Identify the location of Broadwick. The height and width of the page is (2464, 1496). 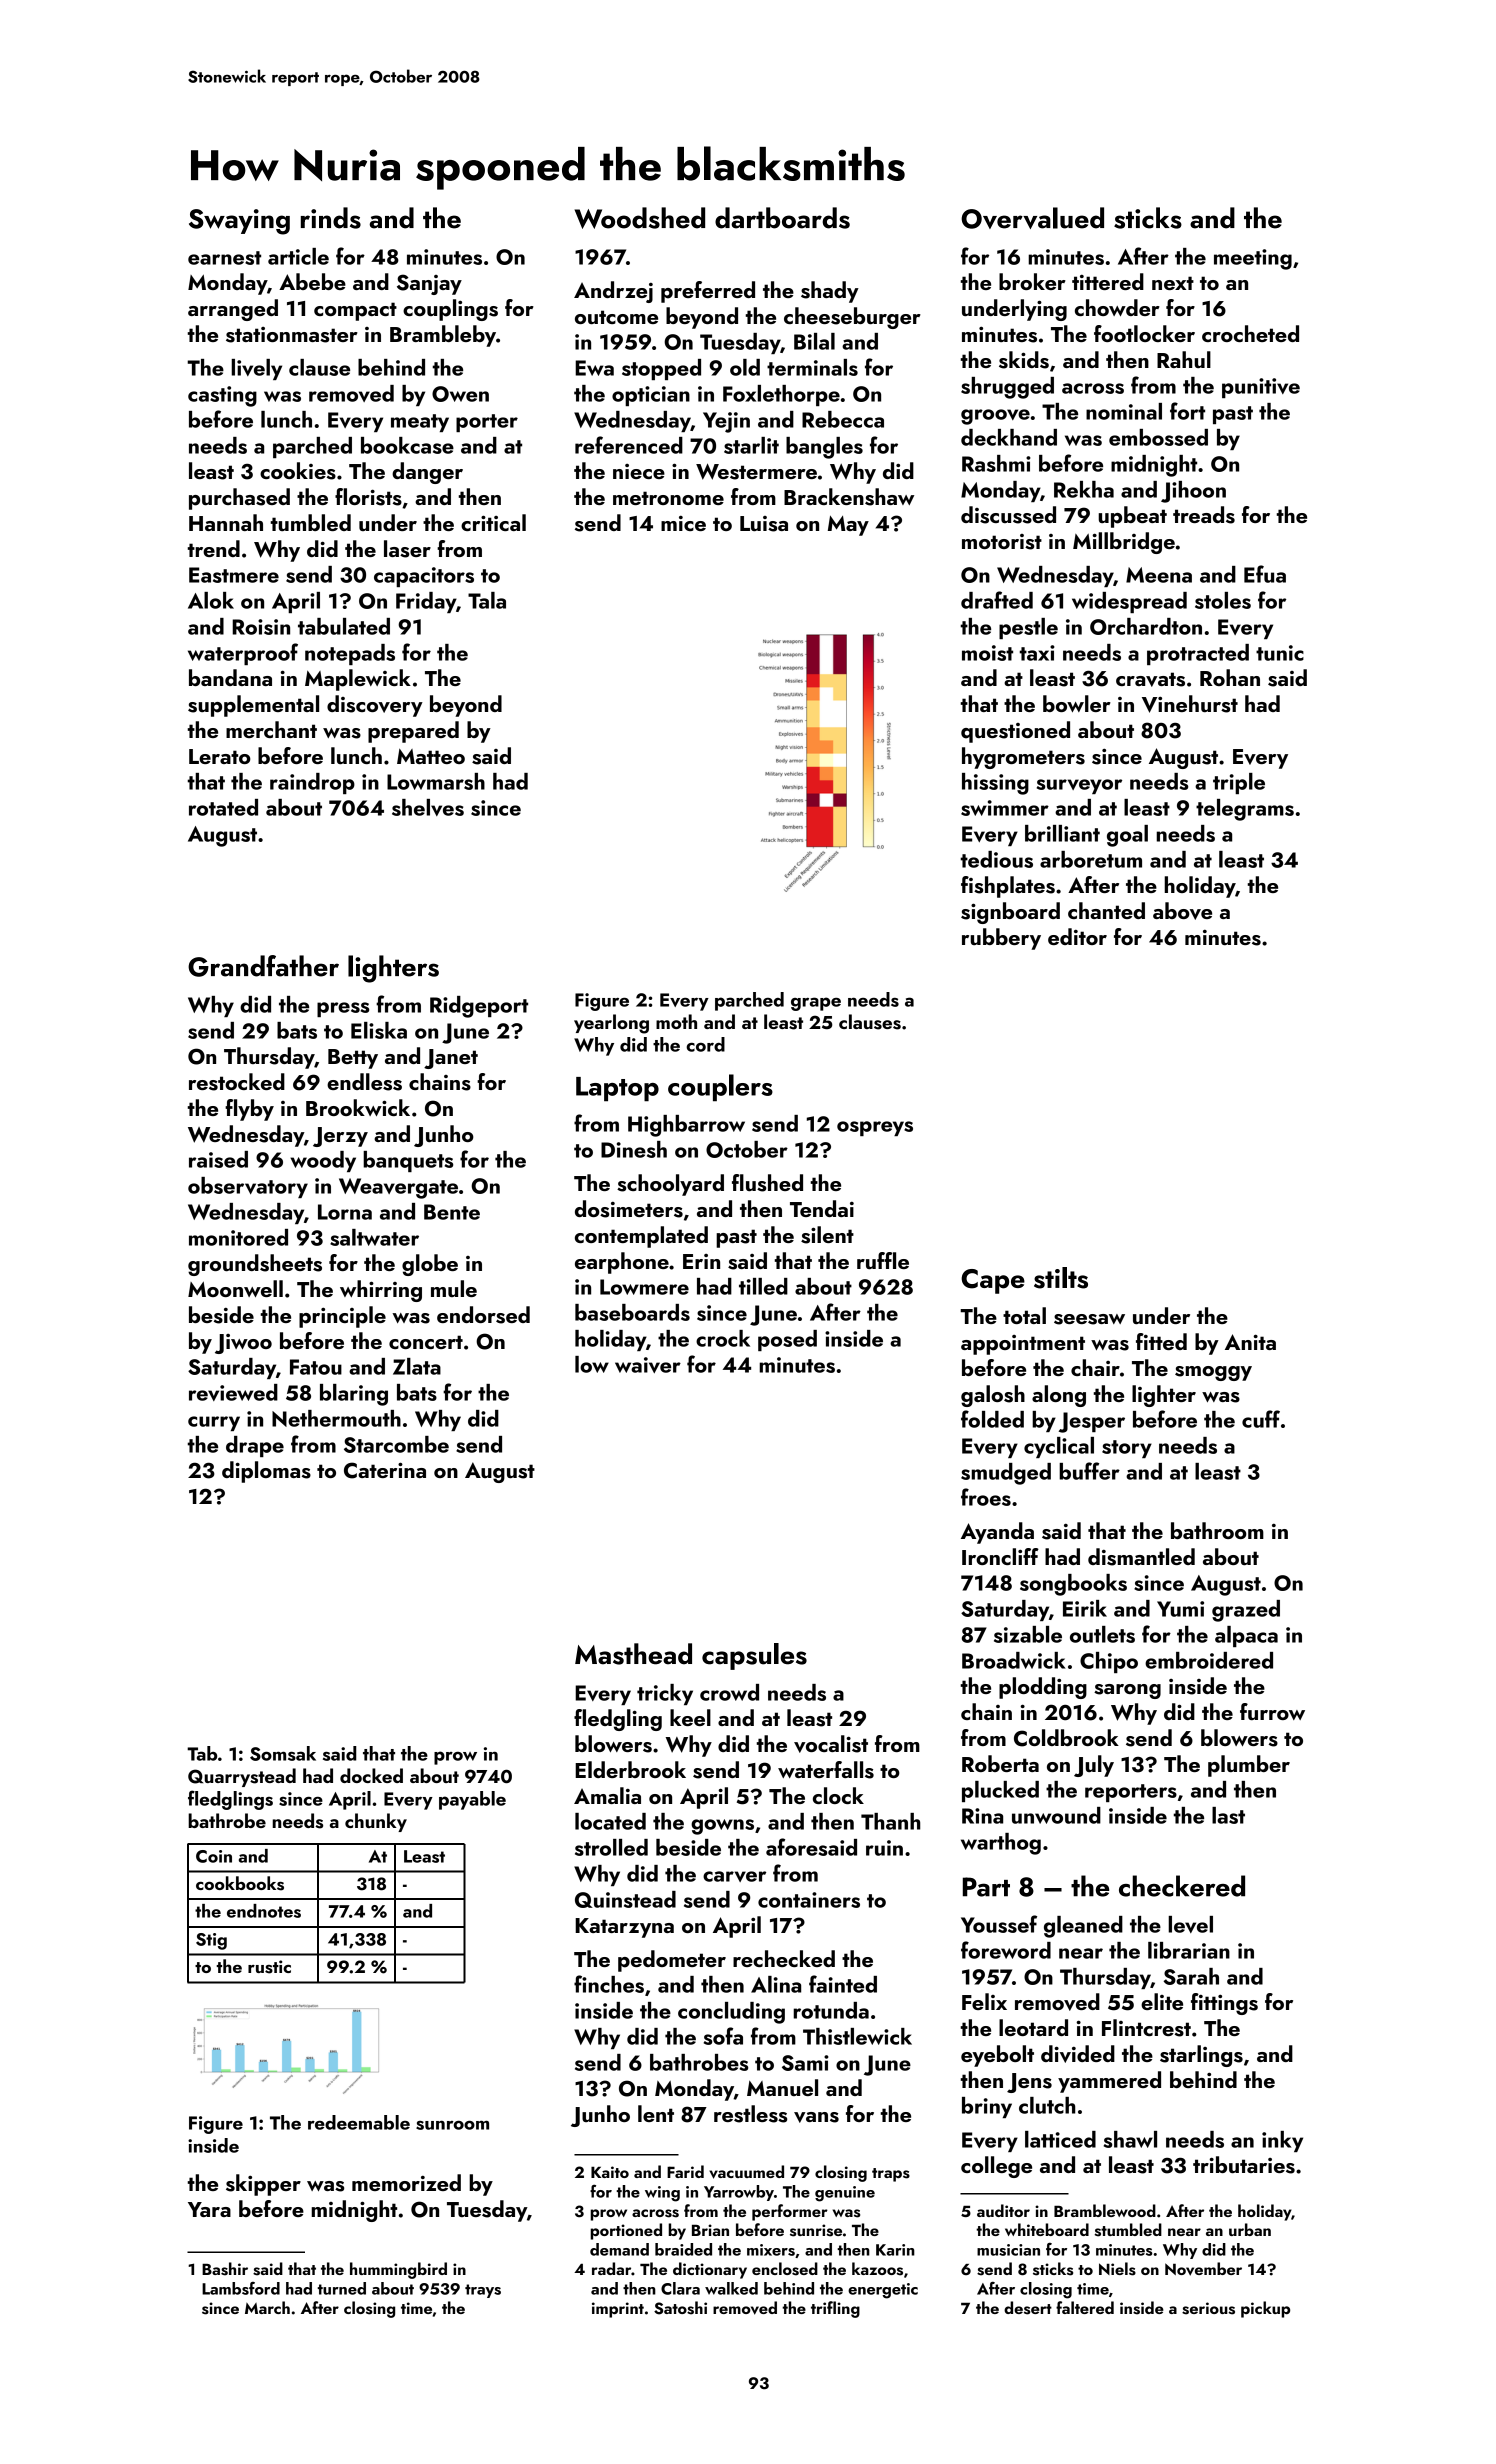
(1014, 1660).
